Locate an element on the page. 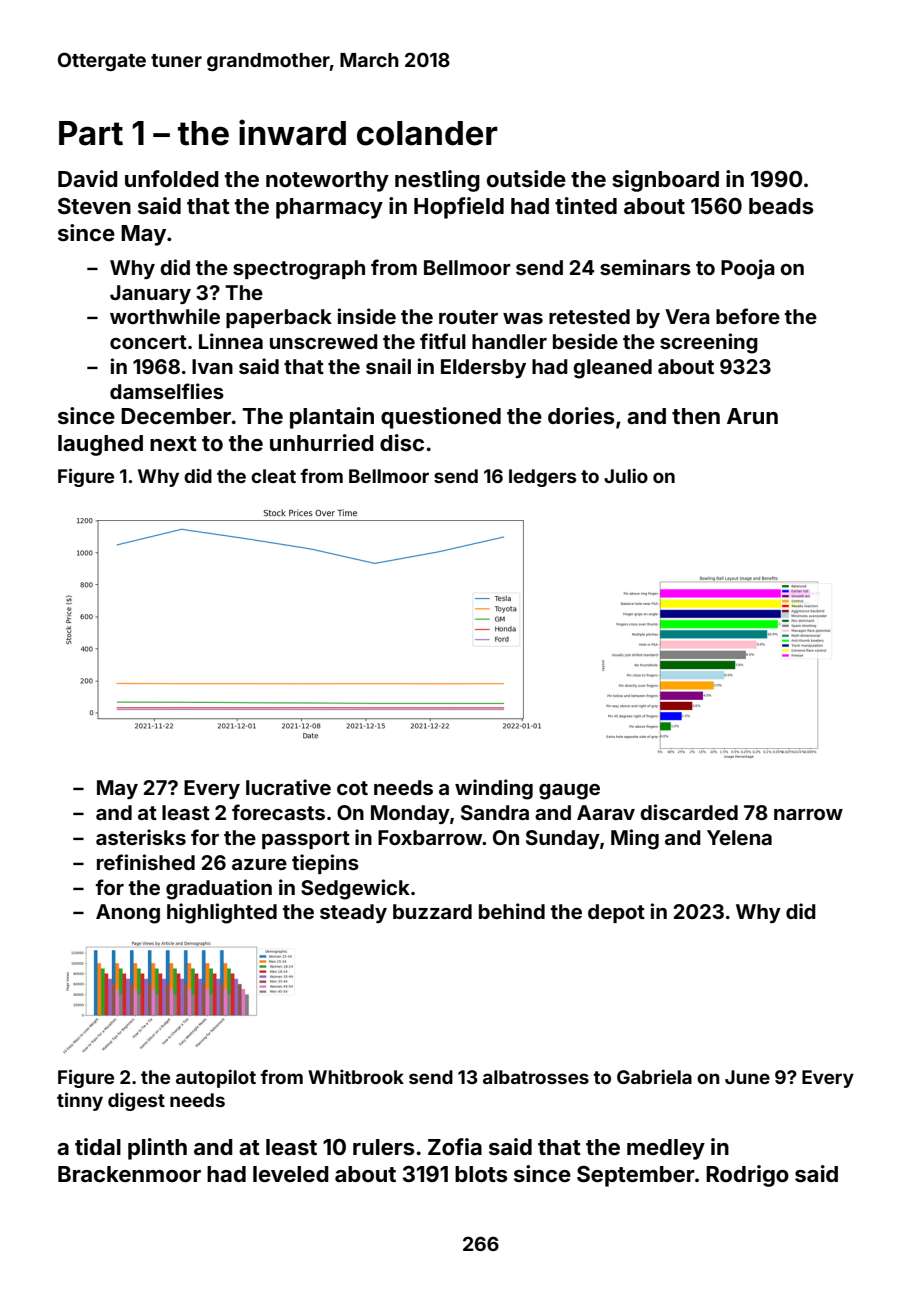  ledgers is located at coordinates (542, 478).
